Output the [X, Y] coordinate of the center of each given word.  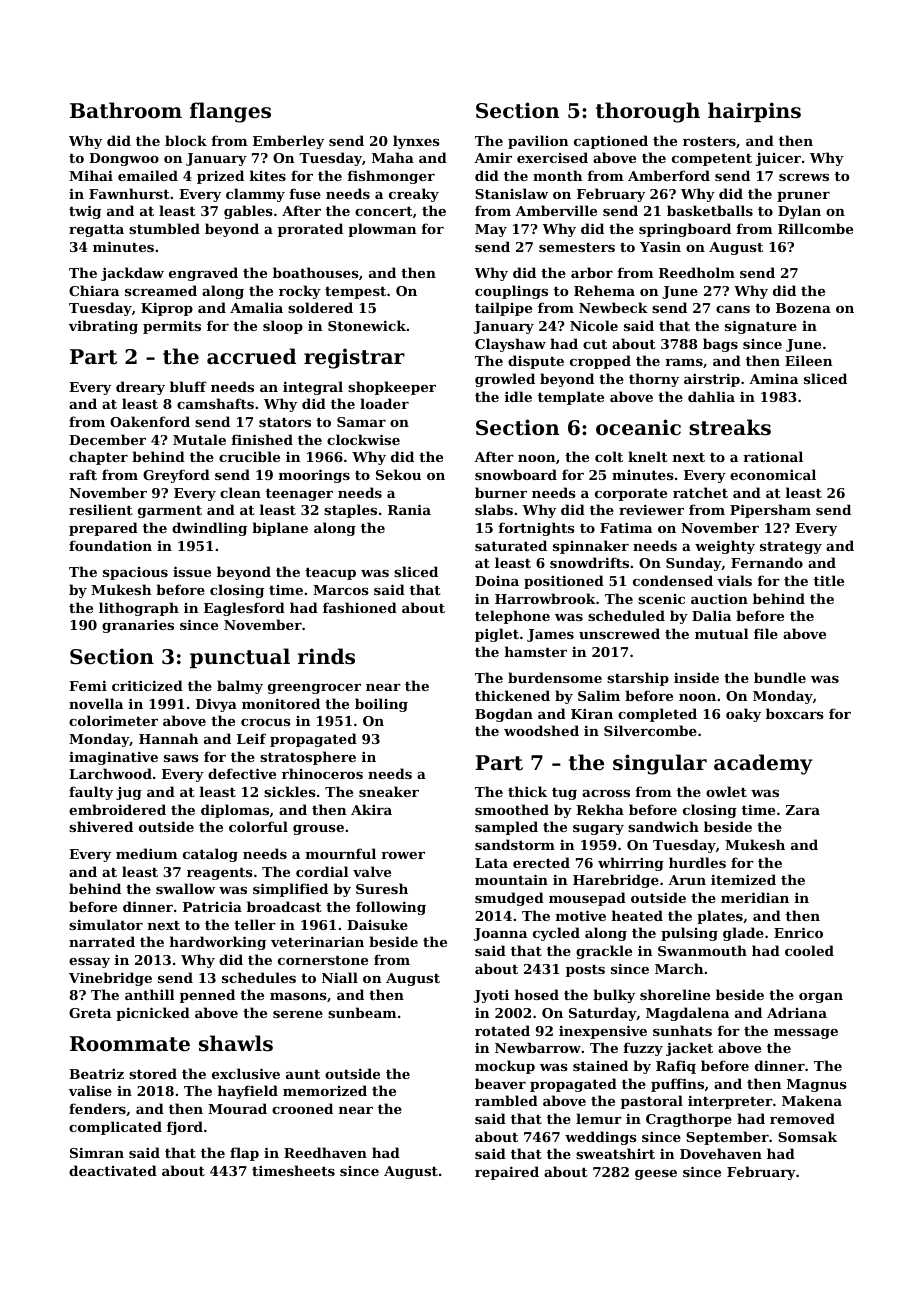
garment [170, 512]
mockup [505, 1067]
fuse [305, 193]
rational [773, 456]
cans [733, 309]
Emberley [288, 142]
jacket [689, 1049]
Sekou [398, 474]
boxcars [795, 713]
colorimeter [113, 720]
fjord [185, 1128]
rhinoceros [322, 773]
